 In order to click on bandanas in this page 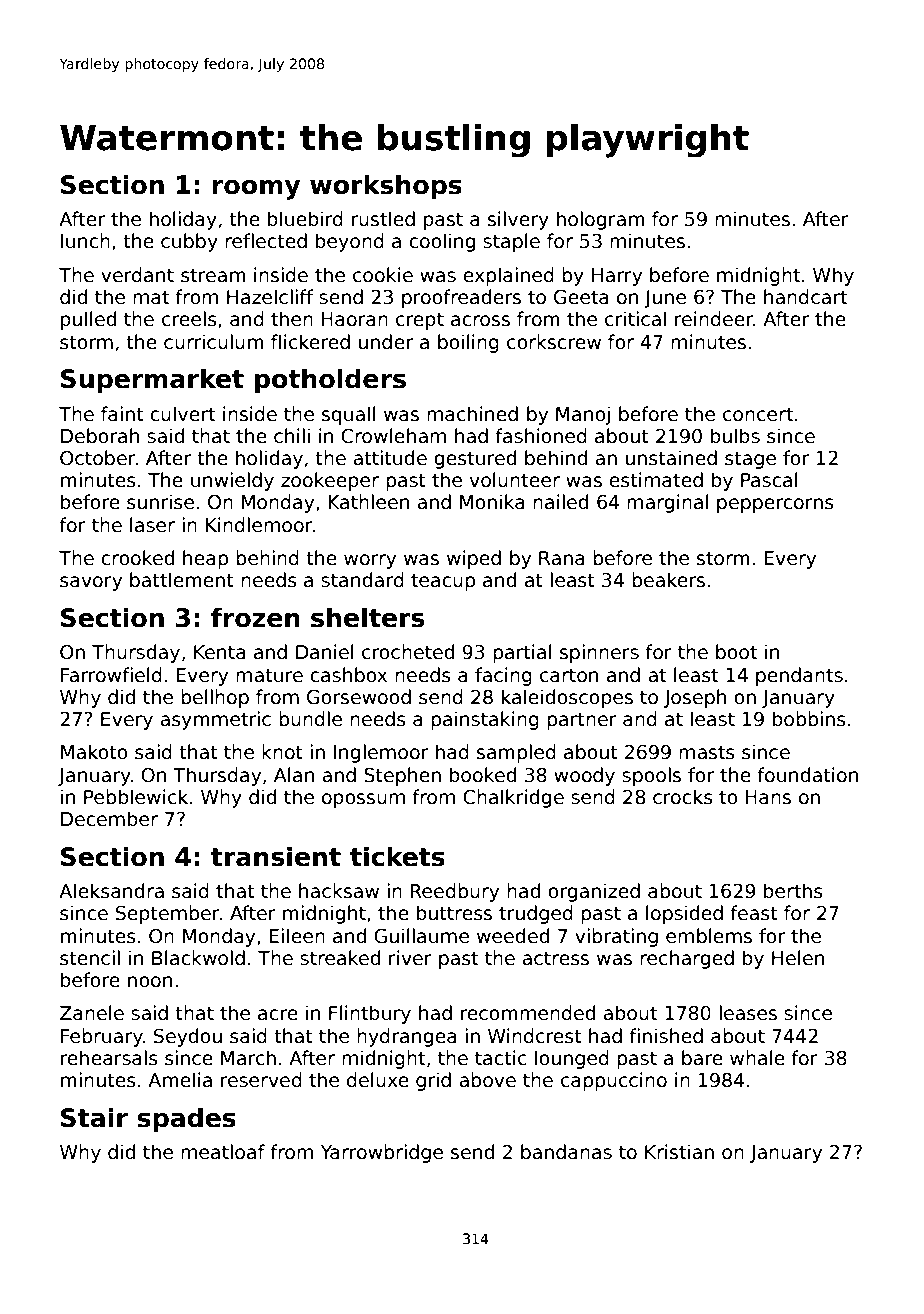, I will do `click(566, 1152)`.
